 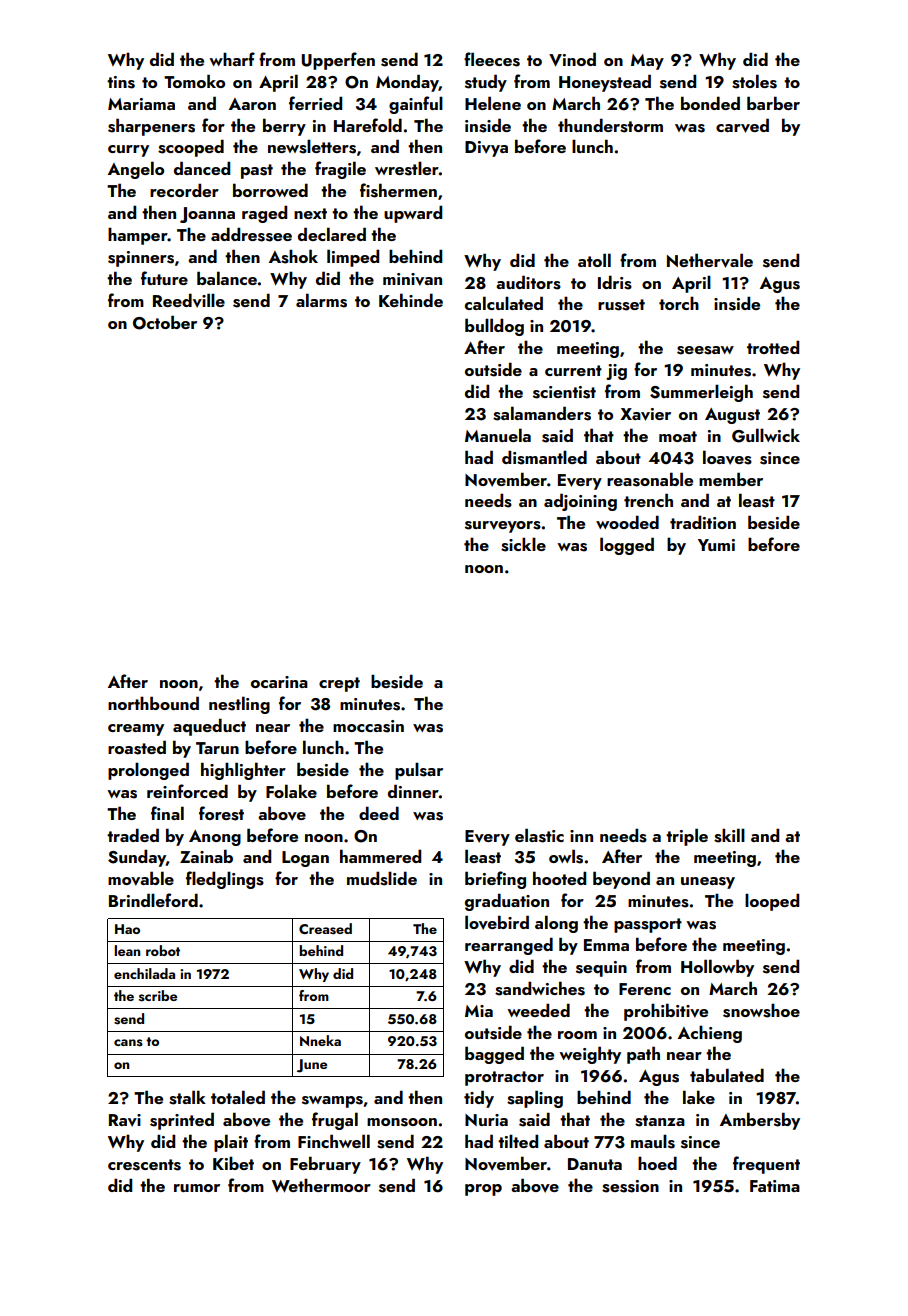 I want to click on surveyors, so click(x=503, y=527).
